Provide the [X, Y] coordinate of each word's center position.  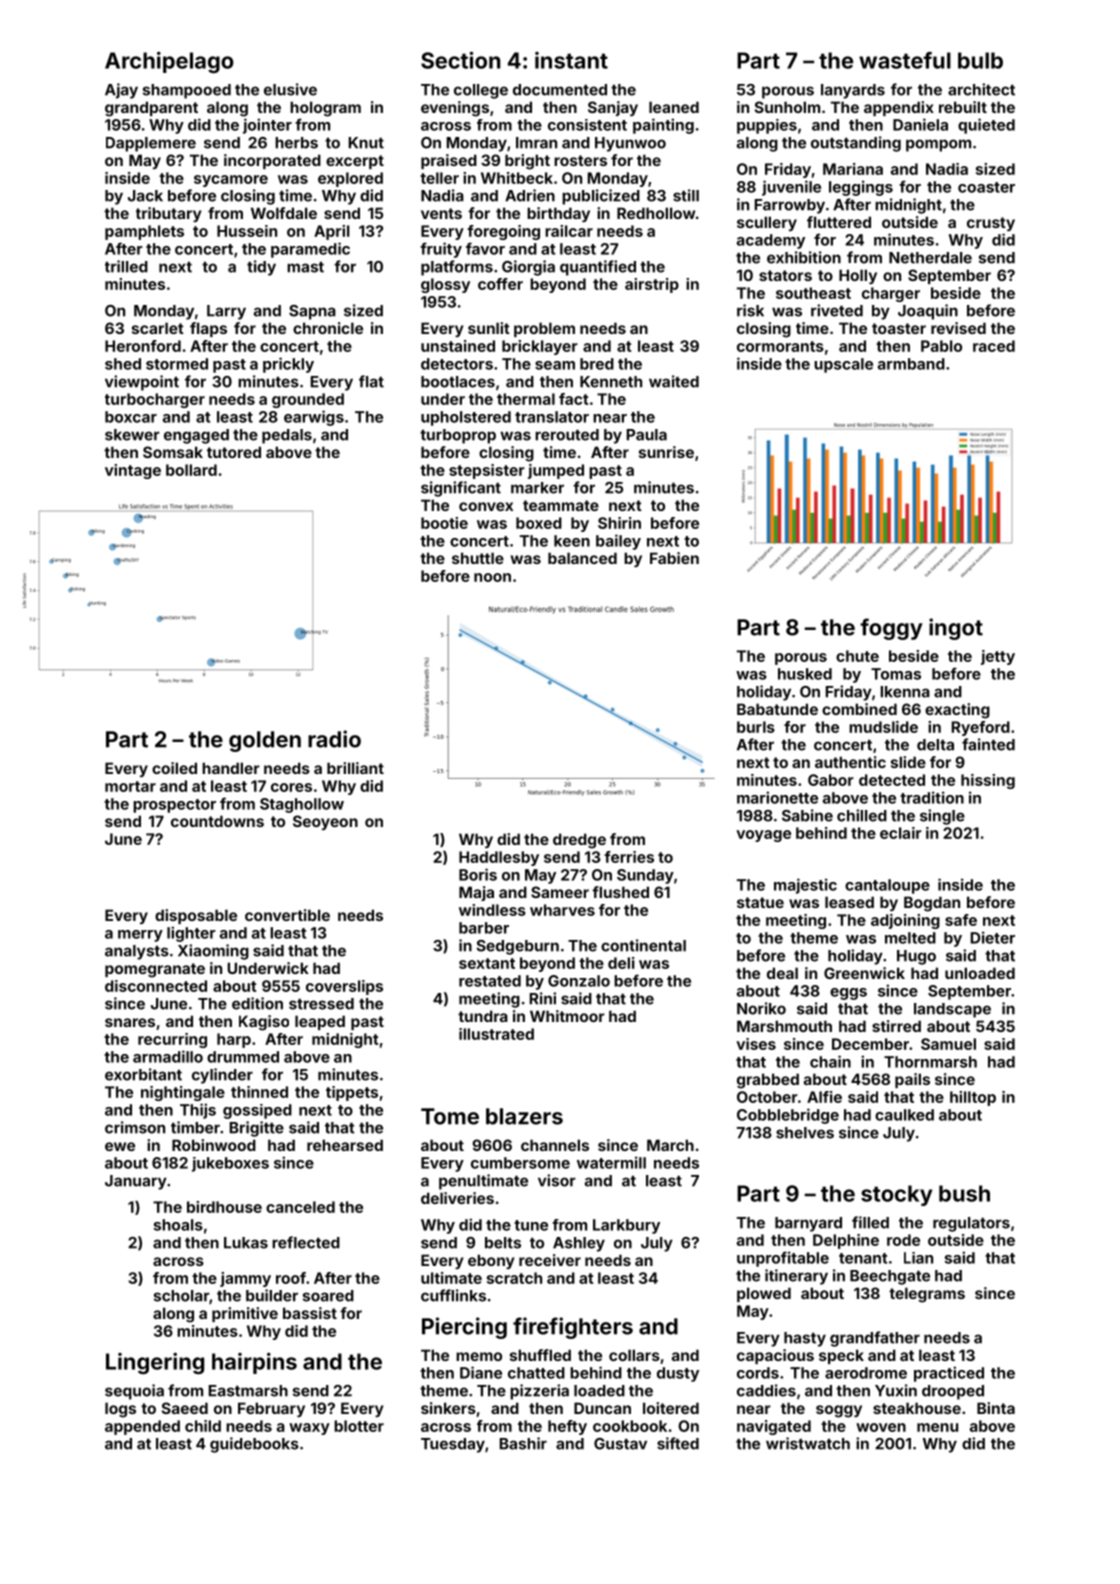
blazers [524, 1116]
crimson [135, 1127]
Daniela [920, 124]
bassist [310, 1313]
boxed [539, 523]
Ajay [121, 91]
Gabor [831, 780]
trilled [126, 266]
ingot [956, 629]
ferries [629, 857]
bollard [191, 470]
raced [994, 346]
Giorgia [528, 268]
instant [571, 60]
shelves [805, 1133]
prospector [174, 806]
